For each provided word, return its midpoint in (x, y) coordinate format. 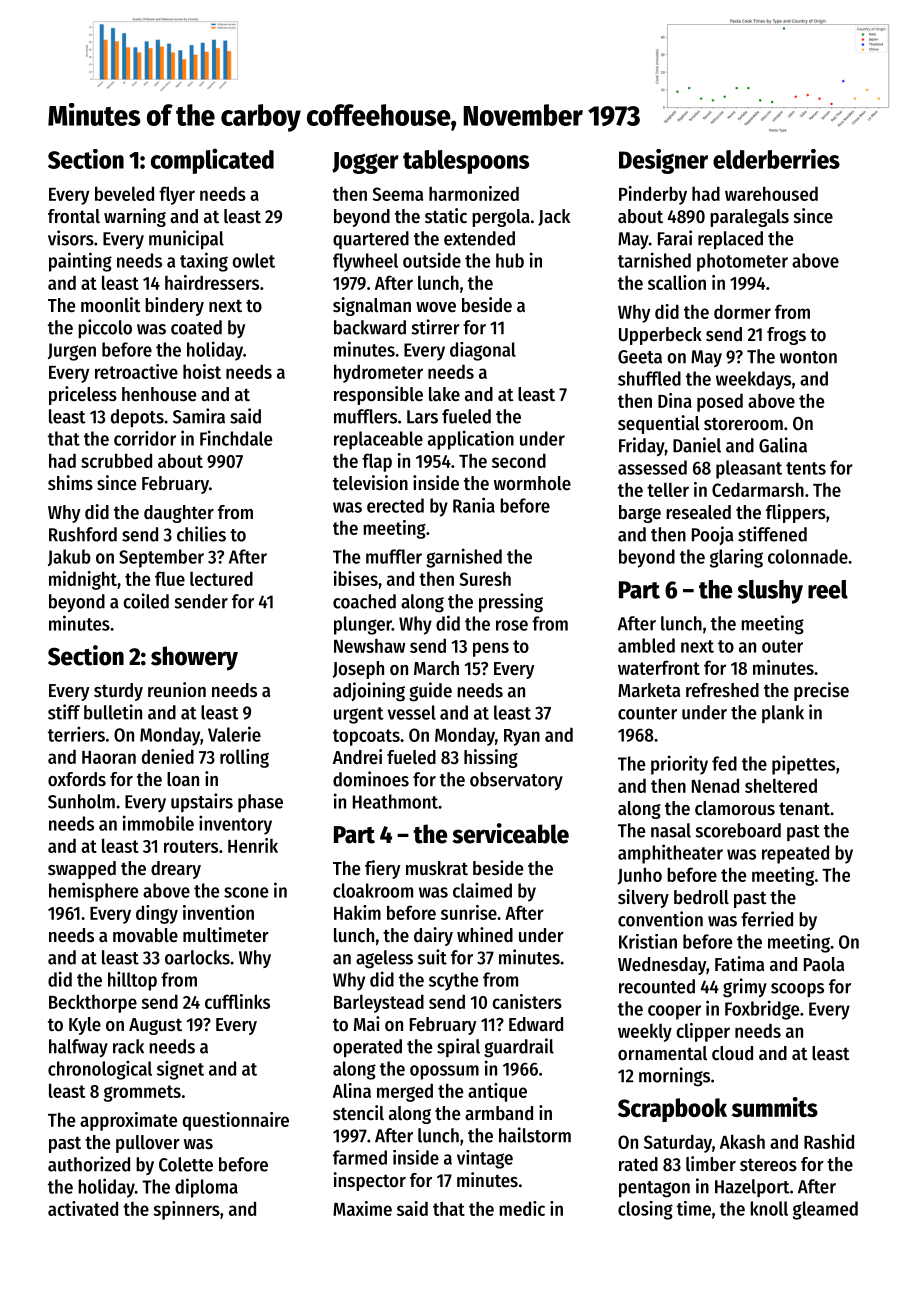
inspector (370, 1181)
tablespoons (466, 162)
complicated (212, 161)
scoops (797, 990)
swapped (82, 870)
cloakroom (373, 890)
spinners (186, 1210)
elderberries (776, 159)
